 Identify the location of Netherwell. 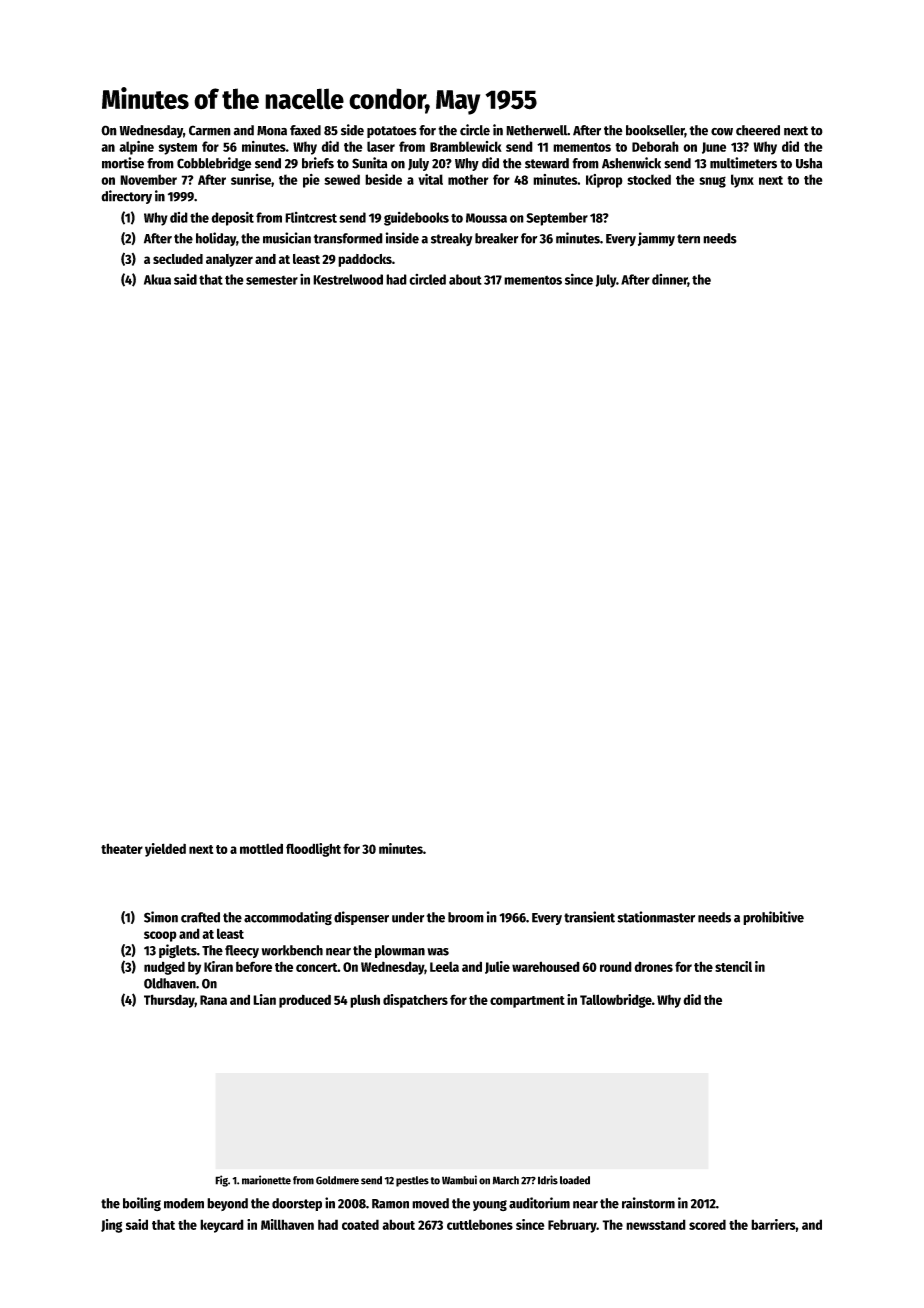
(536, 130).
